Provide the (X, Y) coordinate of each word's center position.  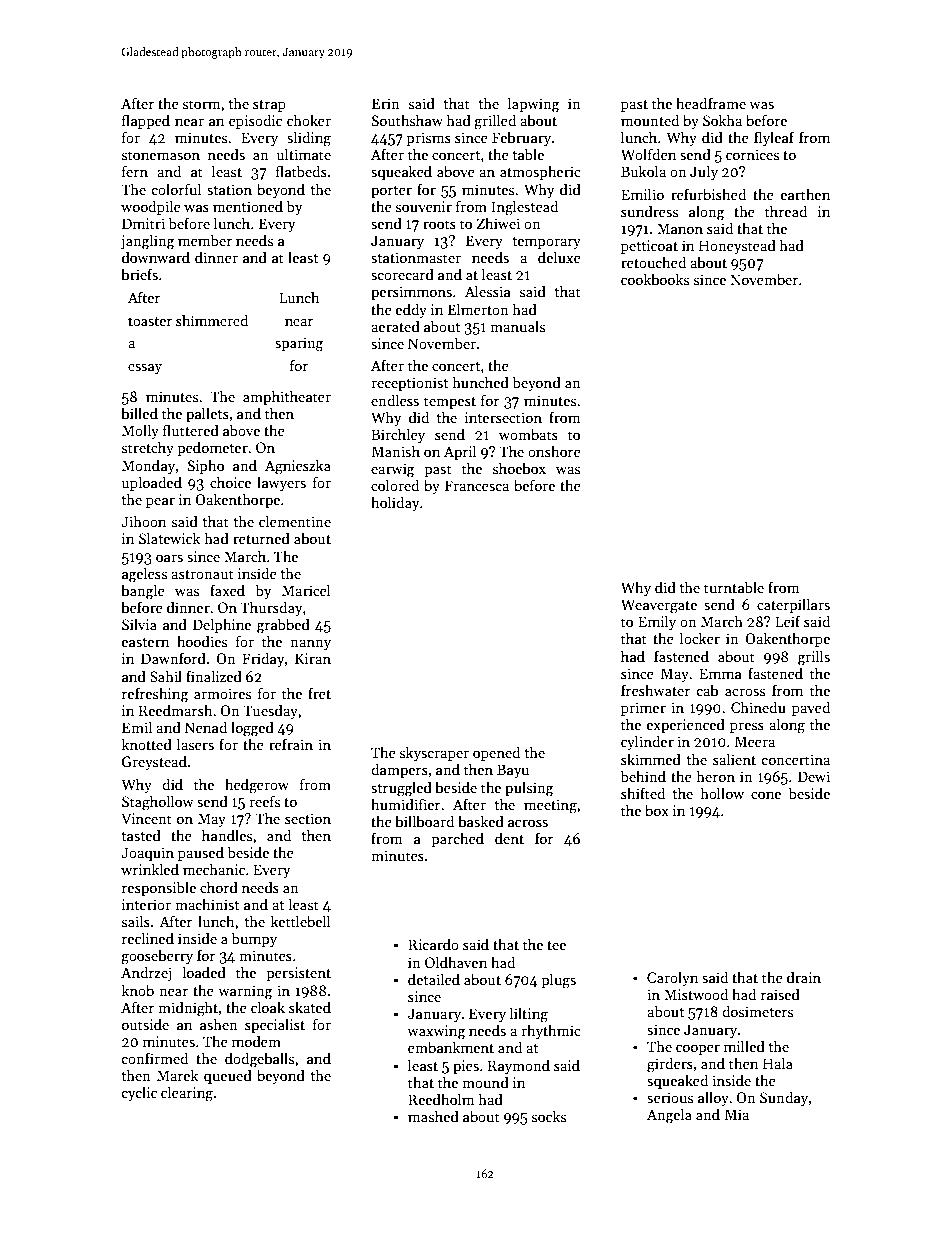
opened (496, 753)
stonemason (161, 155)
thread (786, 211)
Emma (720, 673)
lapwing (534, 105)
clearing (187, 1094)
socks (549, 1116)
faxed (227, 590)
